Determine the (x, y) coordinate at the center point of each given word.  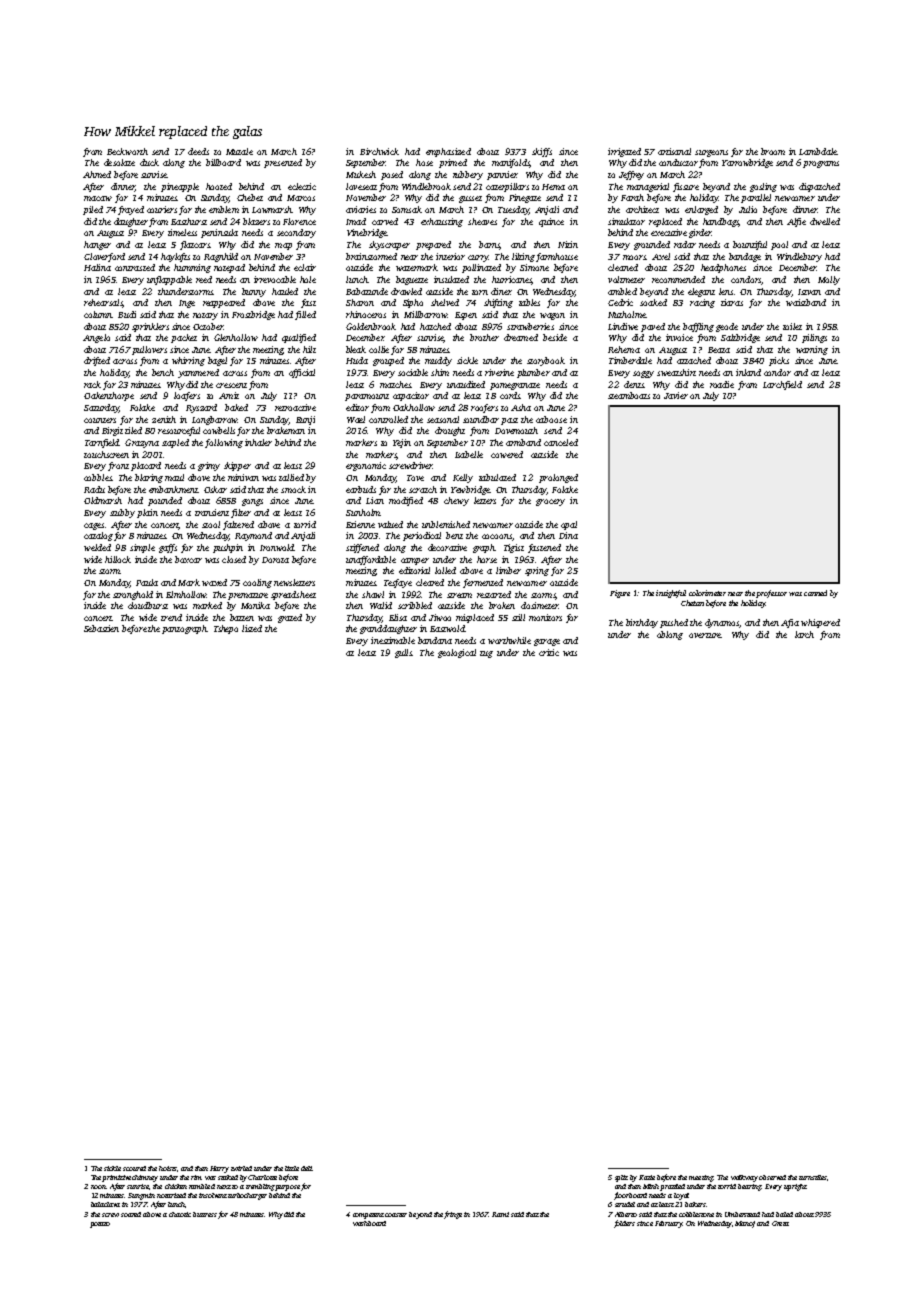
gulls (403, 653)
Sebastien (101, 628)
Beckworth (127, 151)
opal (569, 525)
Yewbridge (470, 490)
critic (549, 652)
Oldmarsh (103, 500)
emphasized (448, 152)
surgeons (711, 153)
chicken (176, 1186)
